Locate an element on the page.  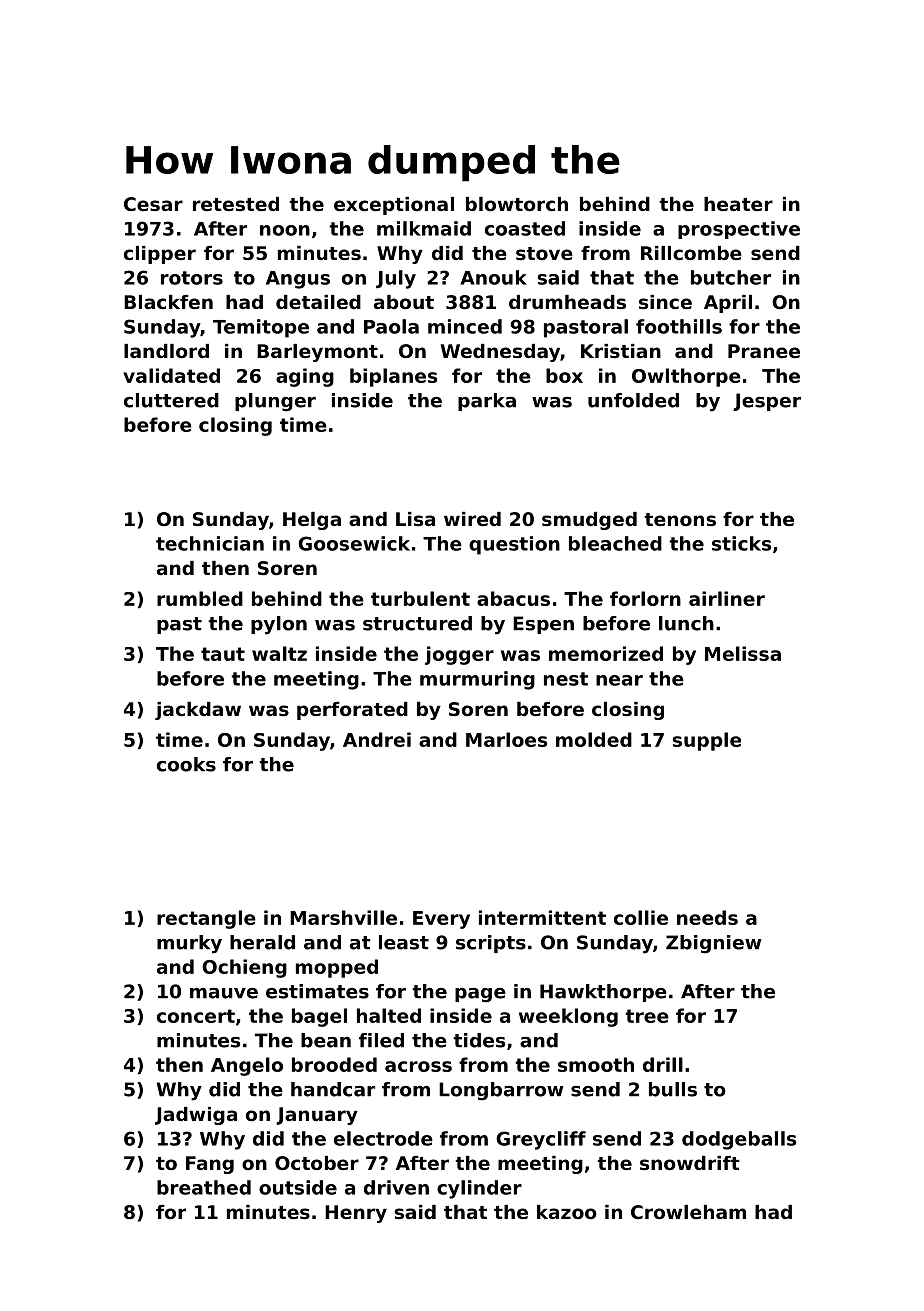
parka is located at coordinates (487, 402).
